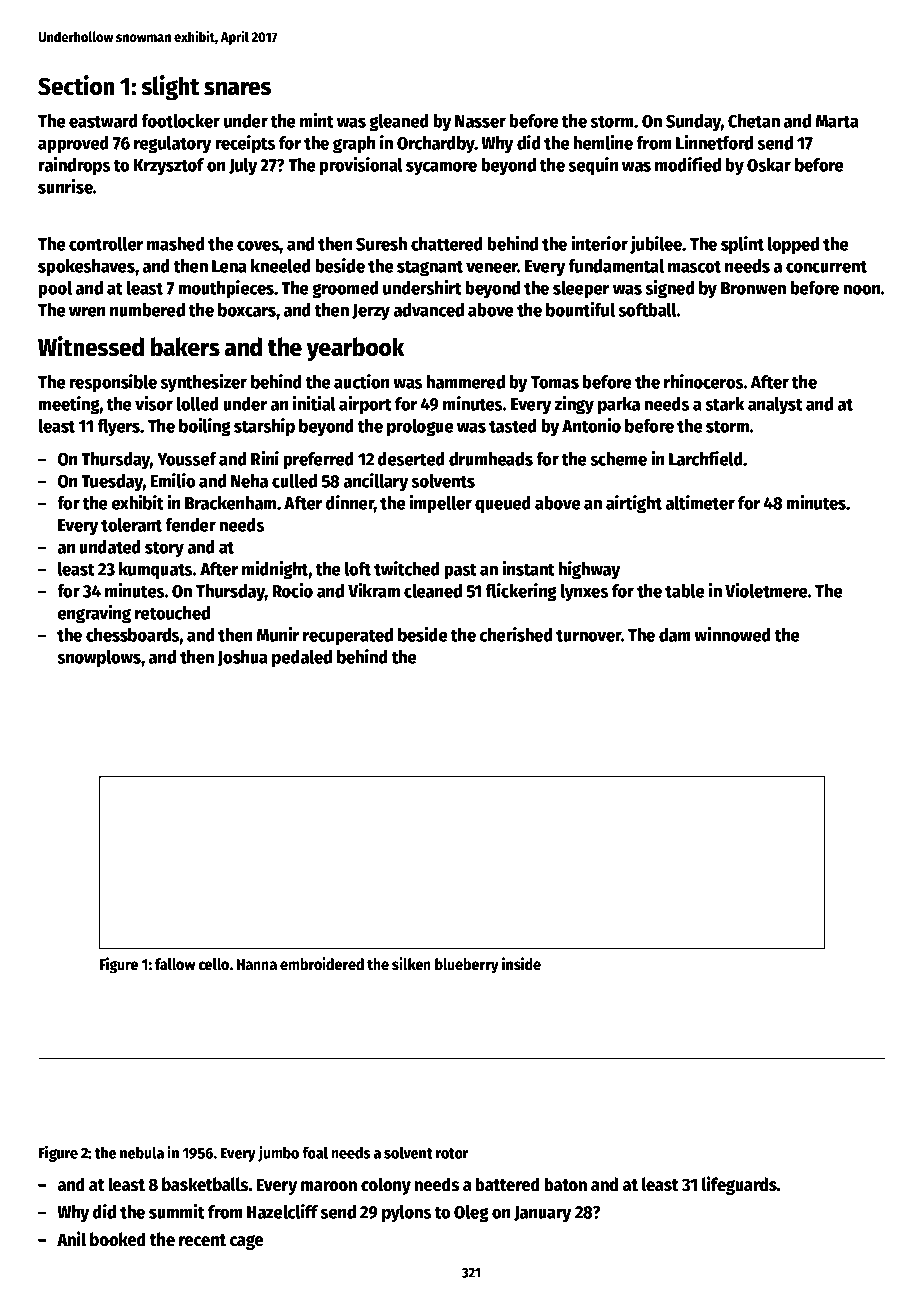 Image resolution: width=924 pixels, height=1308 pixels. Describe the element at coordinates (862, 289) in the screenshot. I see `noon` at that location.
